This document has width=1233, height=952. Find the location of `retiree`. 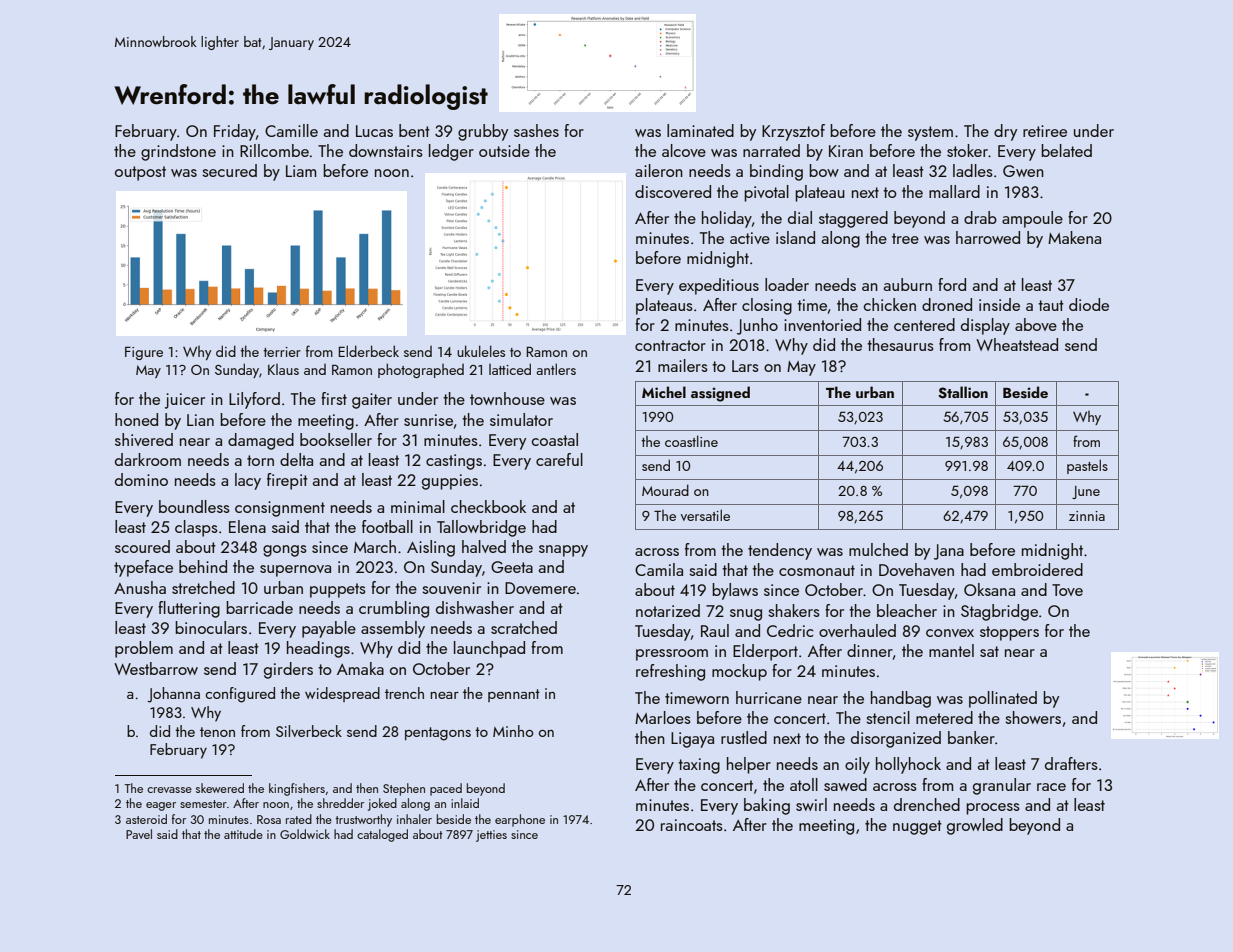

retiree is located at coordinates (1045, 131).
